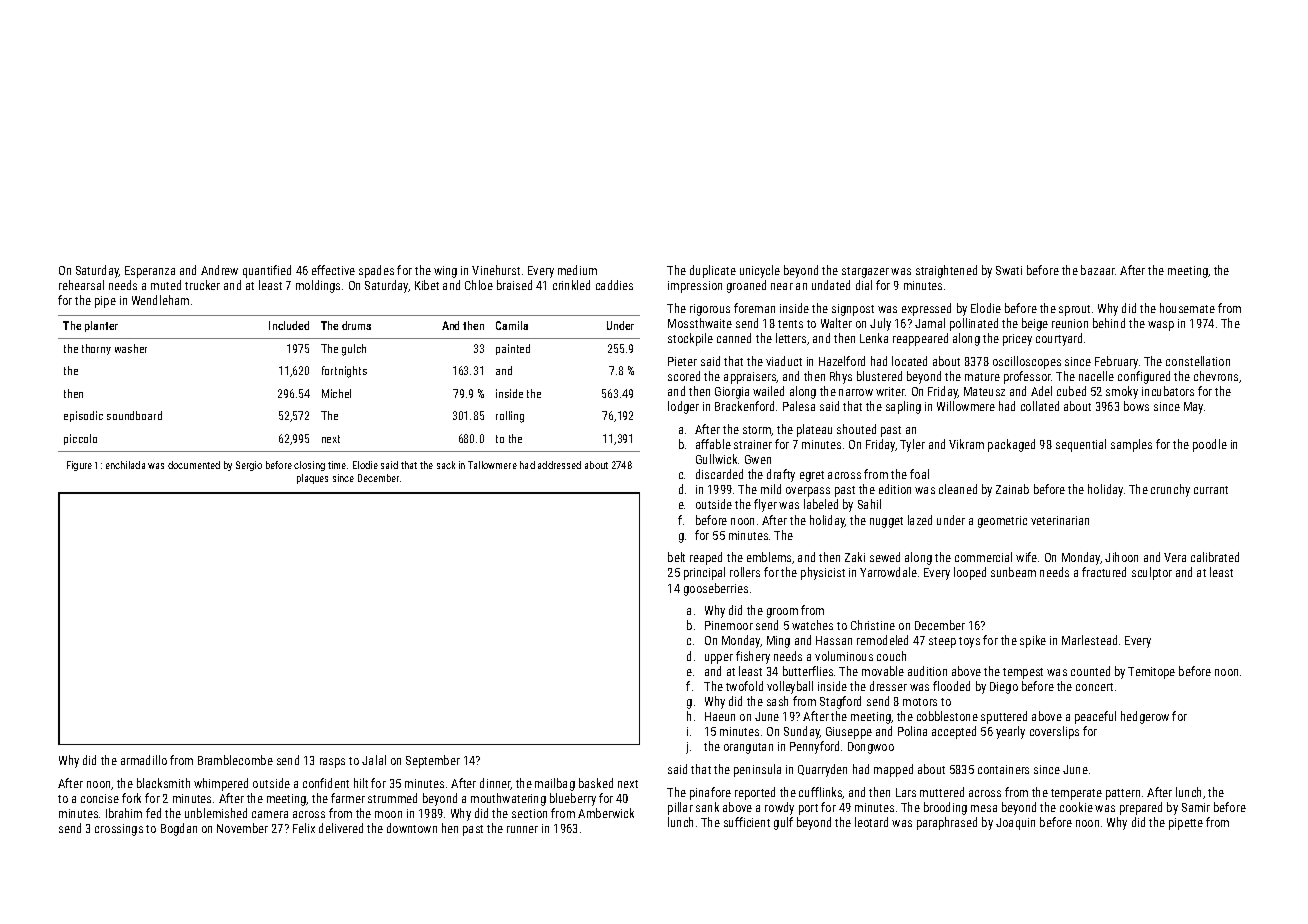 This screenshot has height=924, width=1308. I want to click on washer, so click(131, 348).
